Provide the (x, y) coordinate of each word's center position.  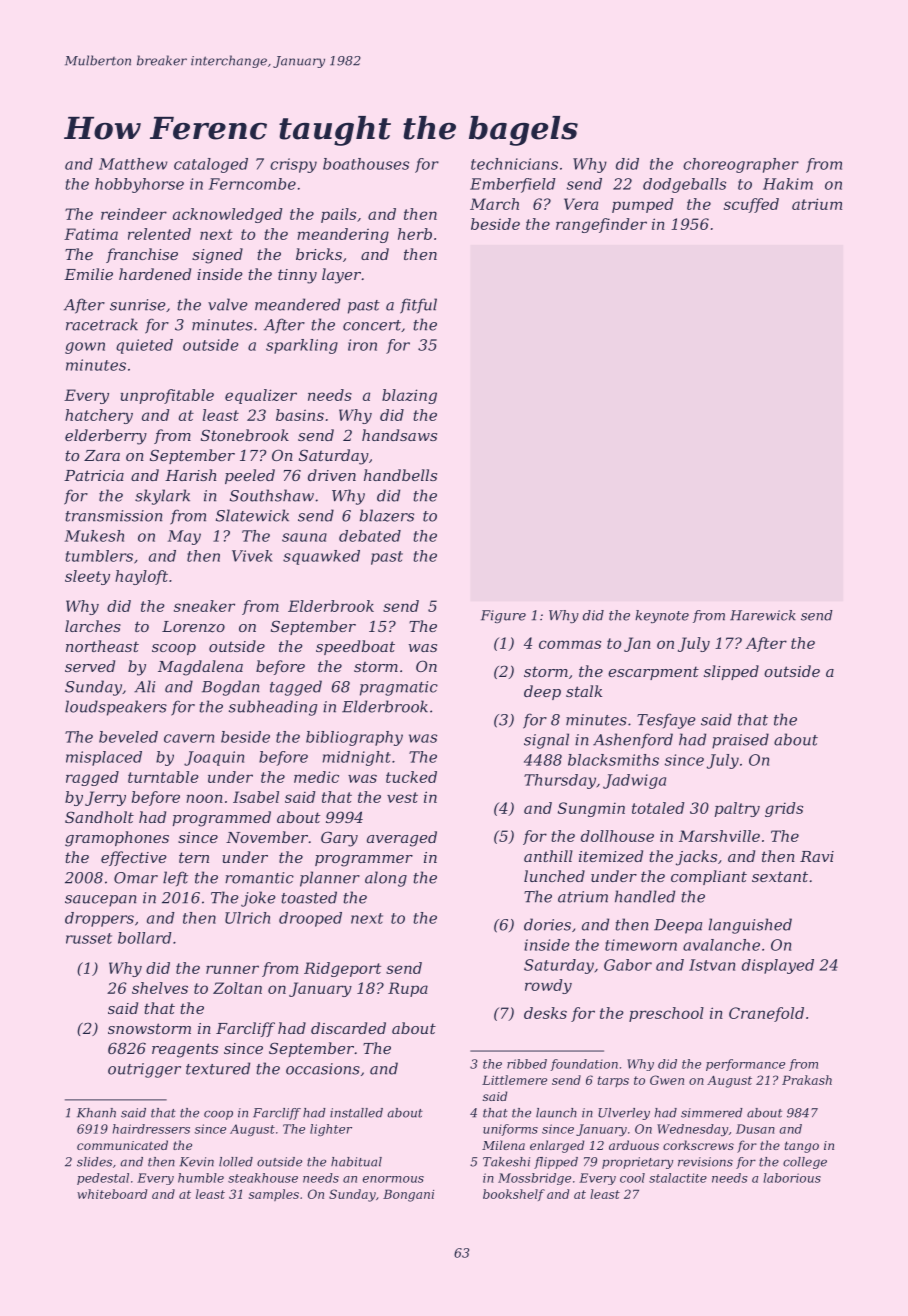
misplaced (104, 758)
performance (745, 1065)
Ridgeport (342, 969)
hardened (155, 274)
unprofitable (167, 396)
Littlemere (514, 1080)
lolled (236, 1162)
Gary (339, 839)
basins (300, 415)
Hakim (788, 184)
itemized (611, 856)
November (267, 837)
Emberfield (513, 185)
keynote (662, 616)
